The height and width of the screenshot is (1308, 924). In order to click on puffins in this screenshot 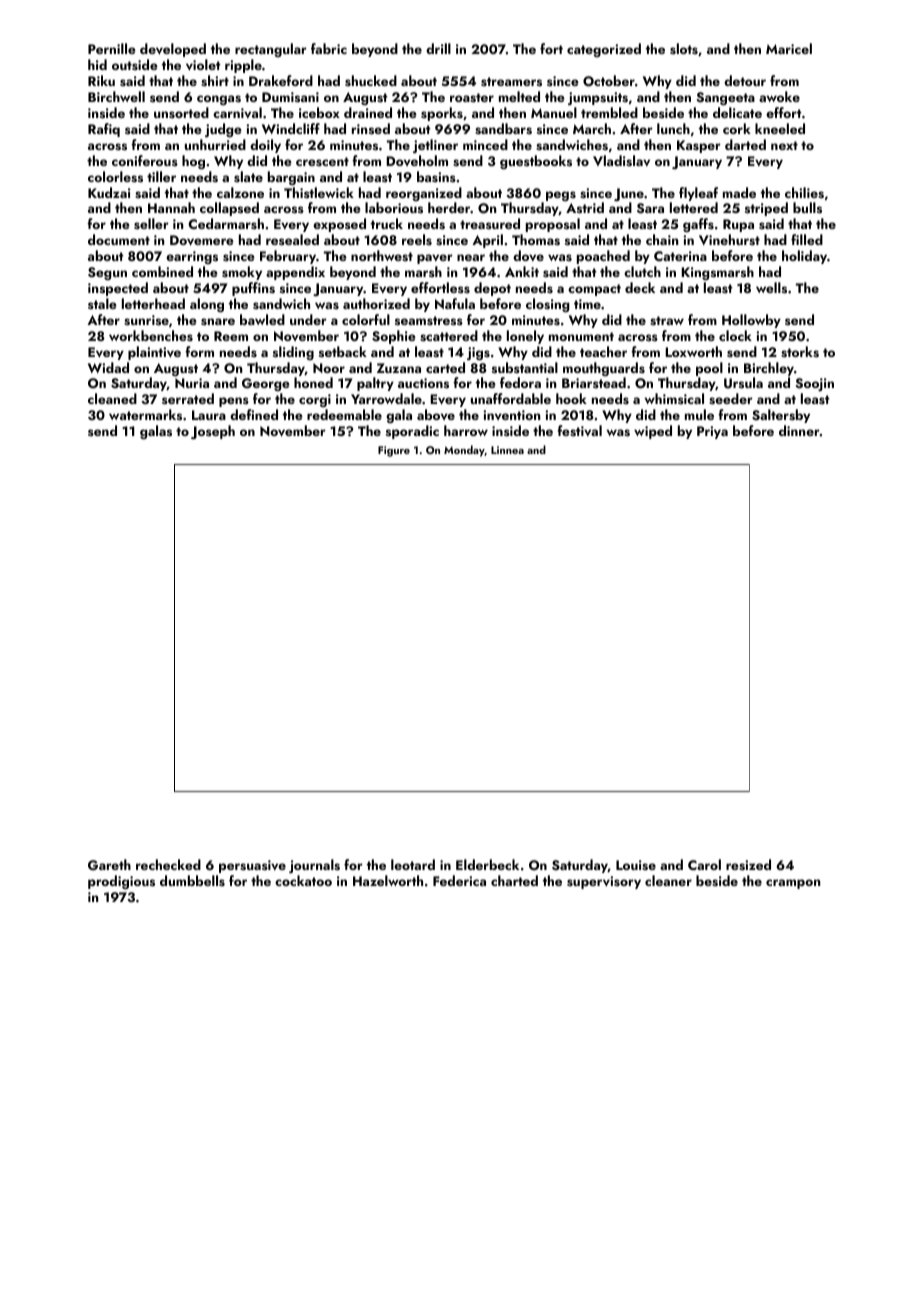, I will do `click(253, 289)`.
